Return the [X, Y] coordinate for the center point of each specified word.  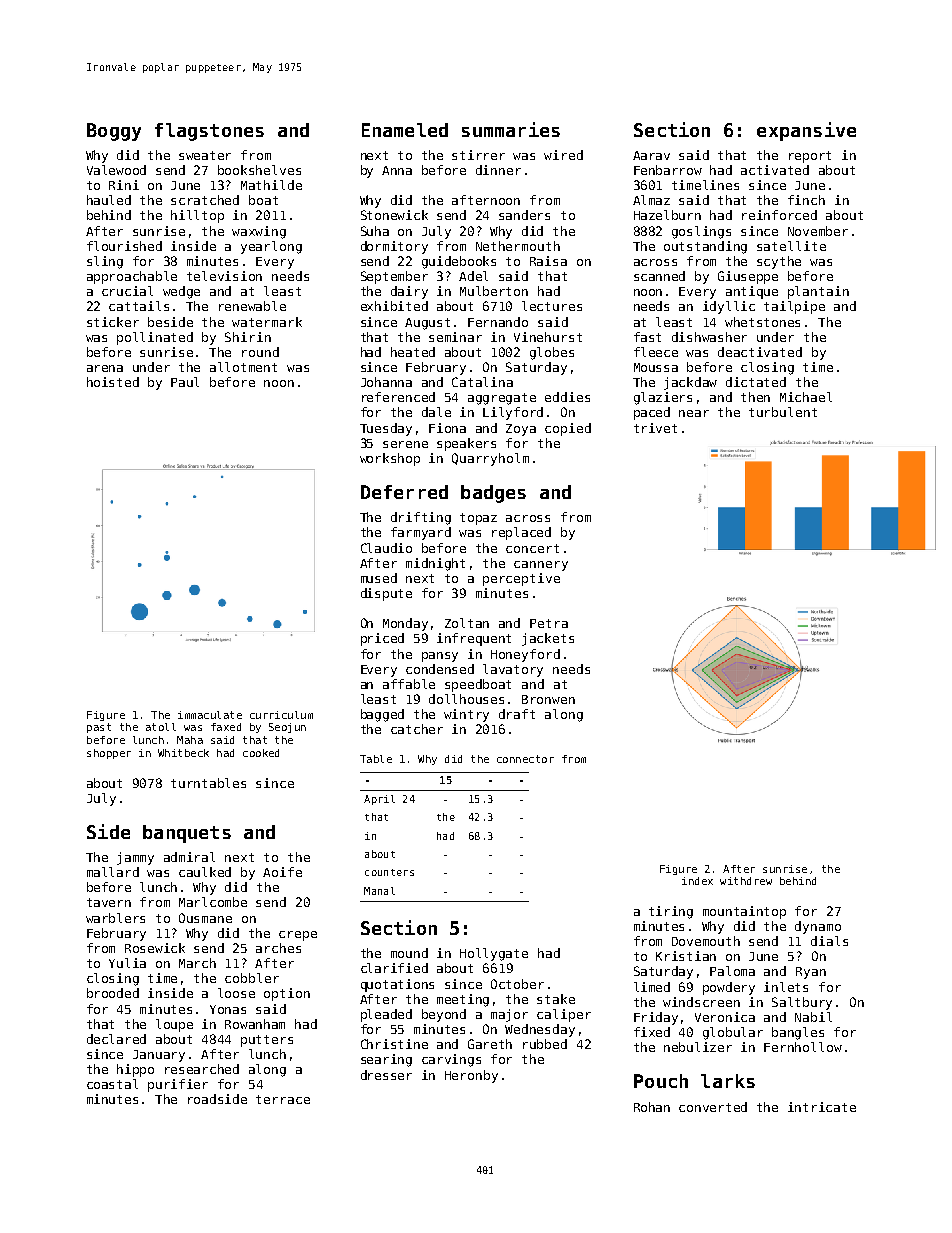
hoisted [113, 382]
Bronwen [548, 699]
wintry [466, 715]
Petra [549, 623]
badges [493, 494]
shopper [109, 754]
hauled [109, 200]
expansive [806, 131]
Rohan [652, 1107]
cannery [541, 566]
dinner [498, 170]
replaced [521, 533]
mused [379, 578]
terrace [283, 1099]
